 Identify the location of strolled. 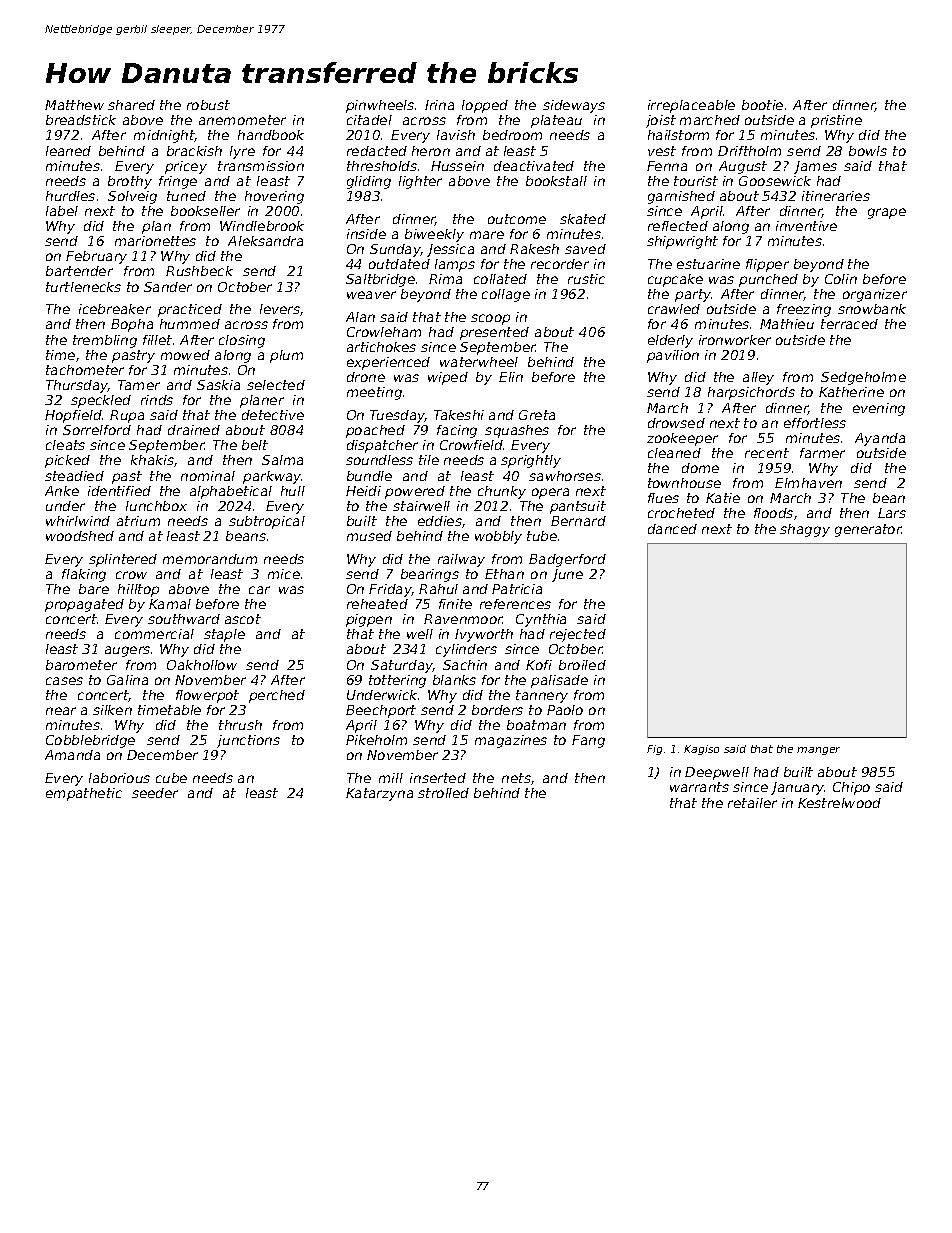
(443, 793).
